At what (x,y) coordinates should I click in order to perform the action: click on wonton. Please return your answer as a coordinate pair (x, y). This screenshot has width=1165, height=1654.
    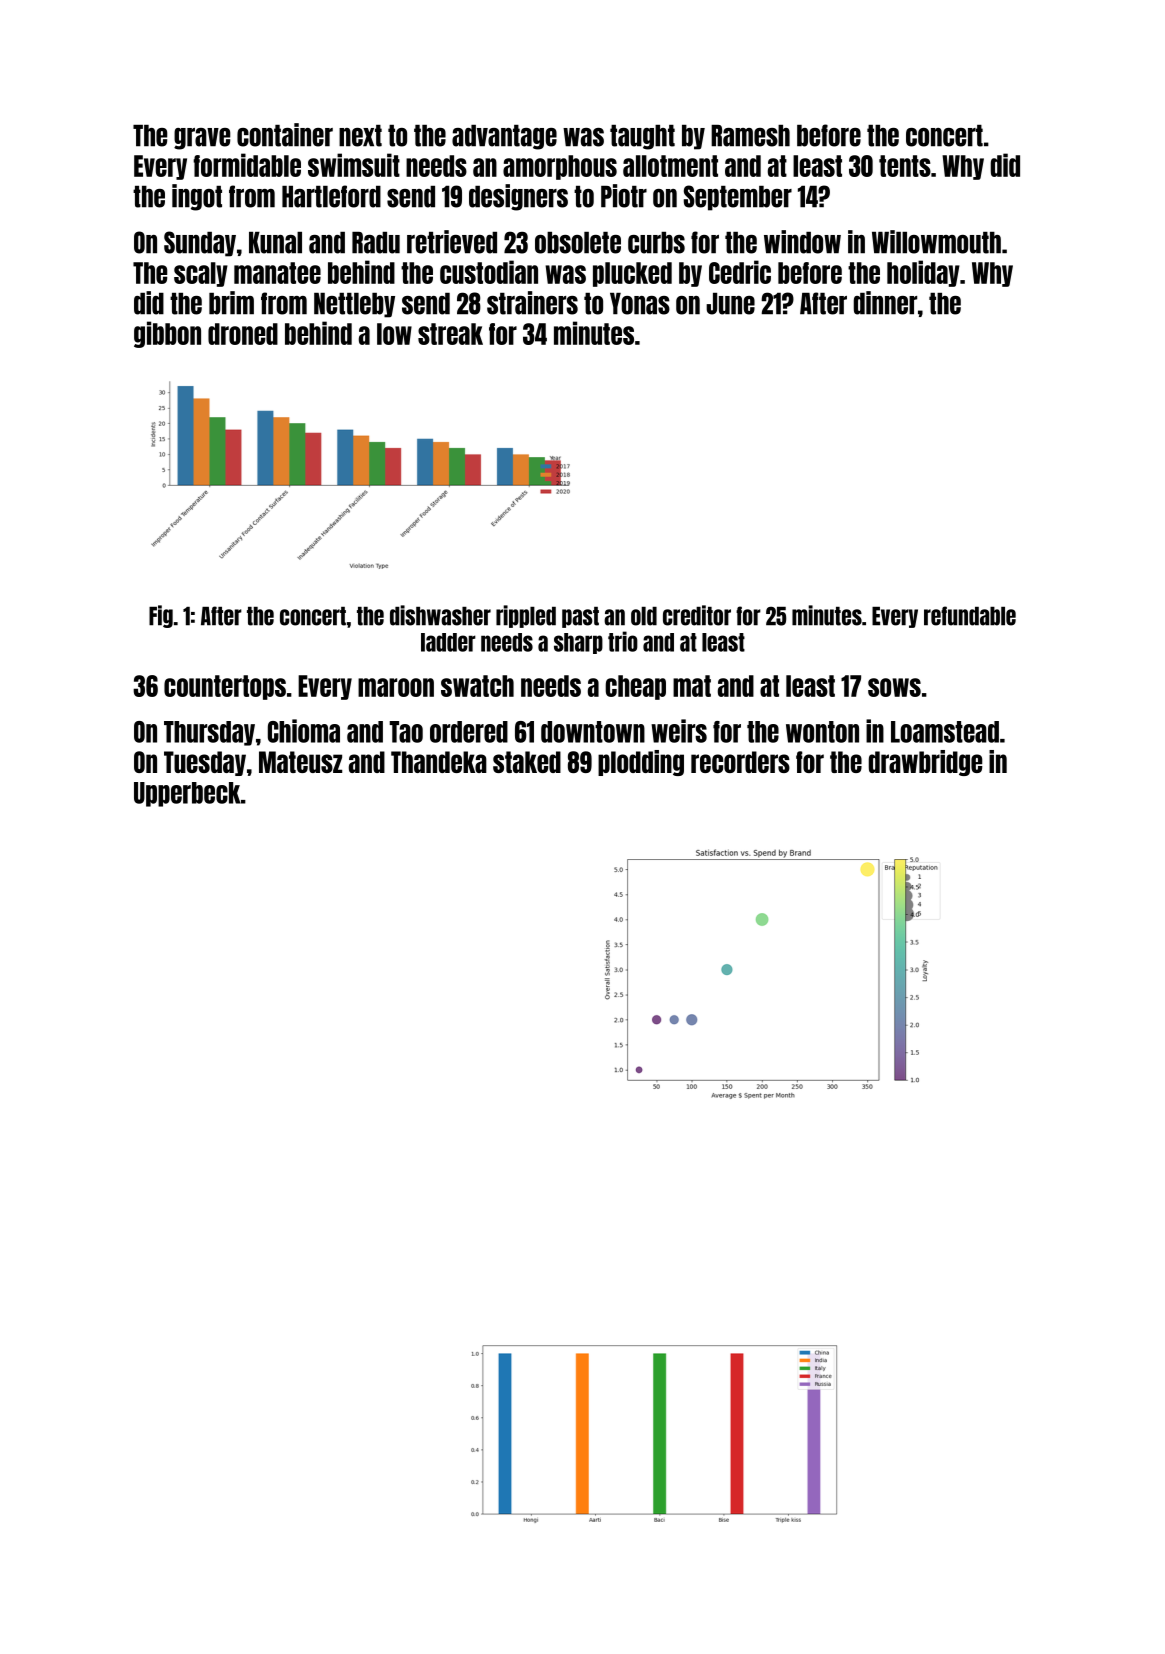
    Looking at the image, I should click on (822, 732).
